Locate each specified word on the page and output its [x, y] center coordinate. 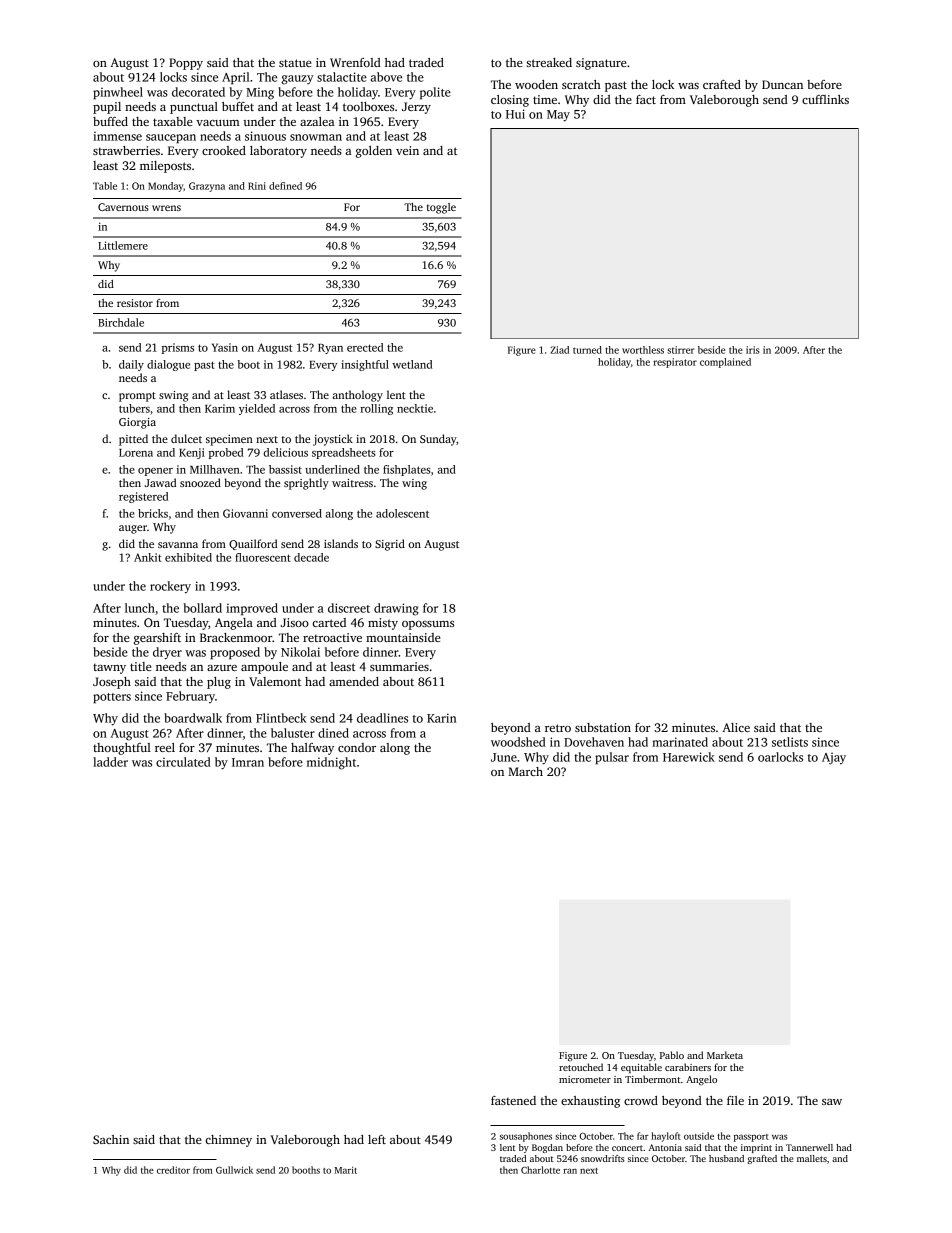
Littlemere [123, 245]
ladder [110, 762]
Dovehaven [594, 742]
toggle [441, 208]
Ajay [834, 758]
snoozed [200, 482]
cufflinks [825, 99]
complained [725, 363]
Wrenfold [355, 62]
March [525, 771]
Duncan [782, 84]
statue [295, 63]
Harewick [689, 757]
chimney [229, 1141]
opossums [428, 625]
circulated [183, 762]
